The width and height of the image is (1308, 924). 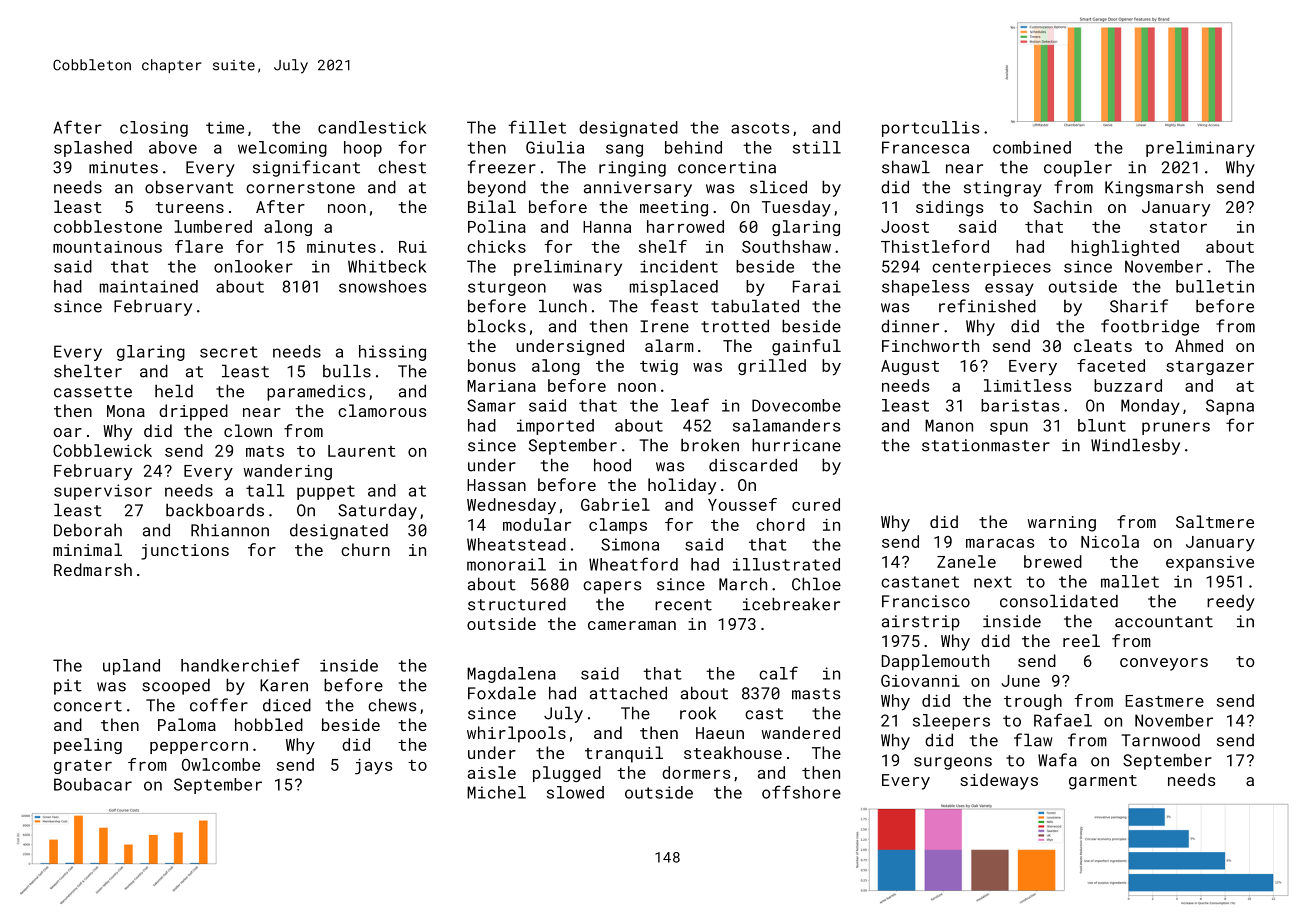 What do you see at coordinates (801, 792) in the image?
I see `offshore` at bounding box center [801, 792].
